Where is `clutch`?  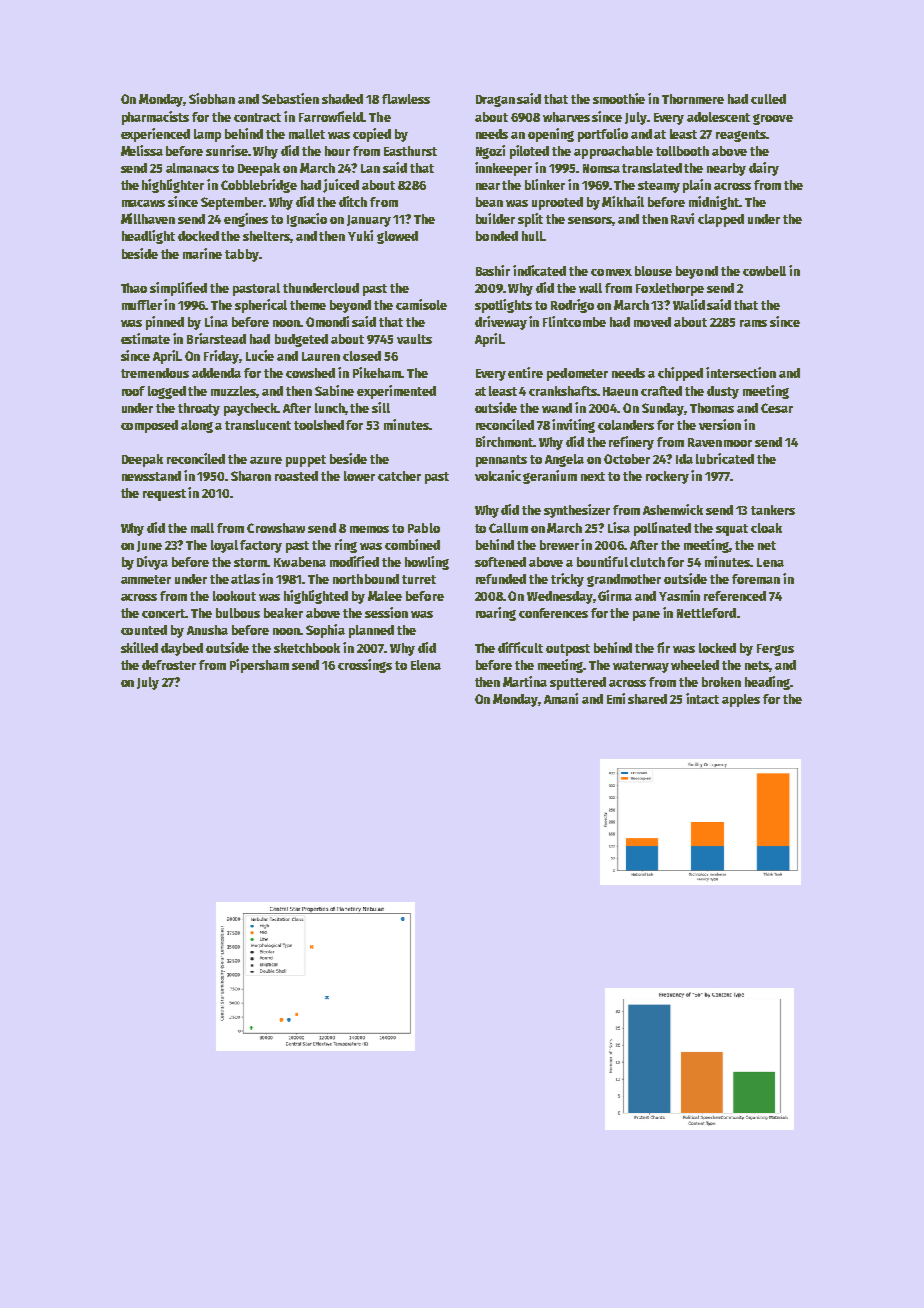 clutch is located at coordinates (647, 562).
